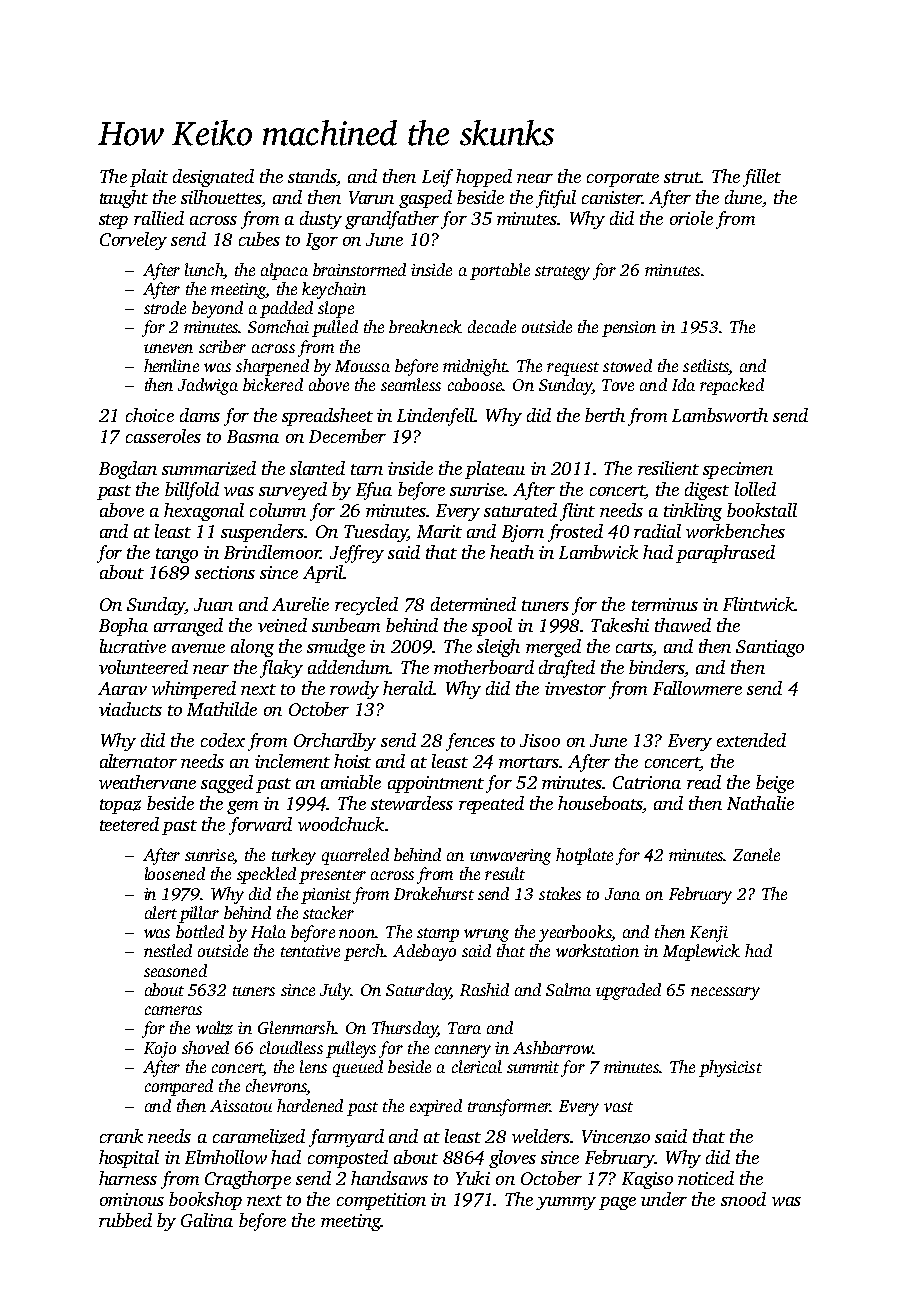  Describe the element at coordinates (617, 1203) in the image. I see `page` at that location.
